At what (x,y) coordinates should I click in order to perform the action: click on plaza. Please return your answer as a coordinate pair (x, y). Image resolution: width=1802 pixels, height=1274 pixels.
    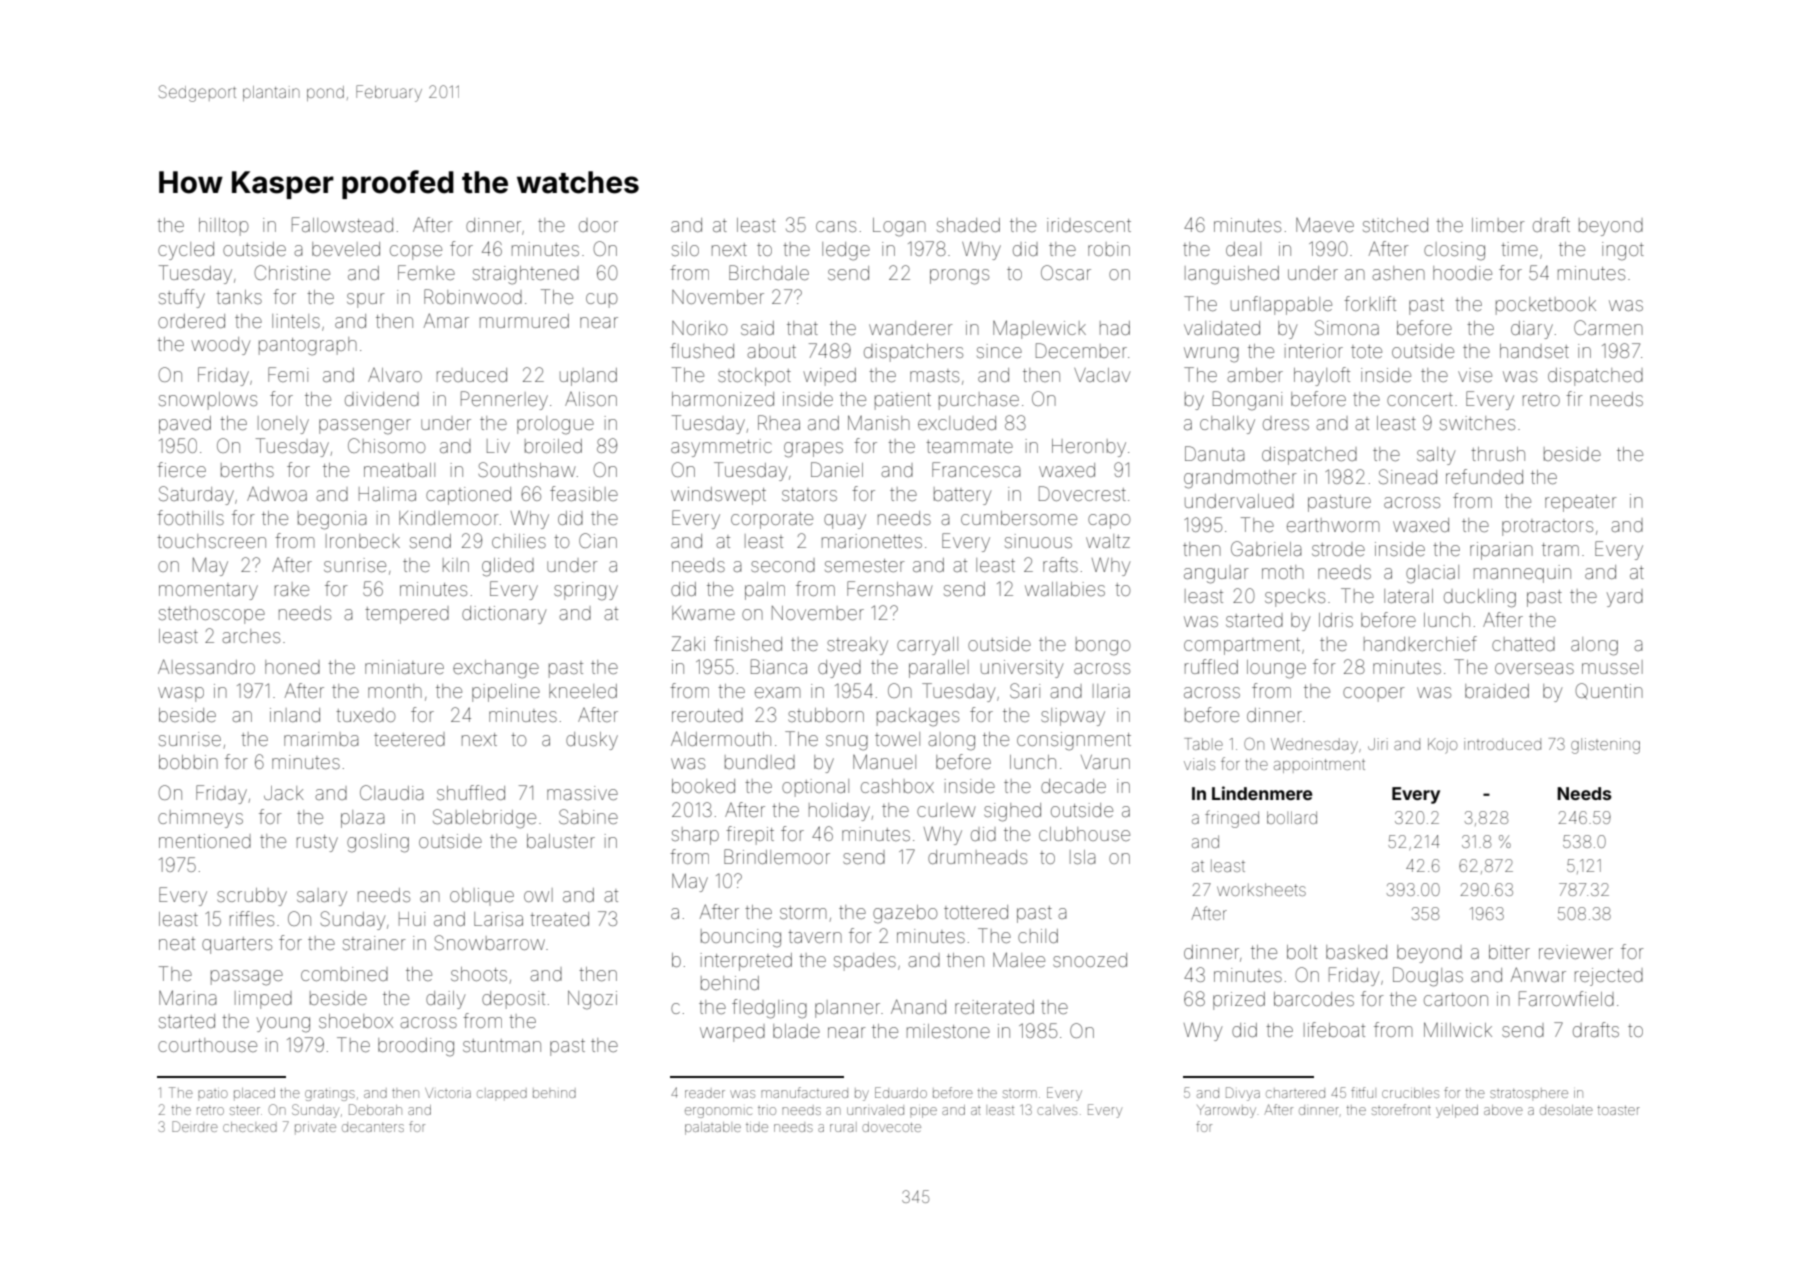
    Looking at the image, I should click on (362, 819).
